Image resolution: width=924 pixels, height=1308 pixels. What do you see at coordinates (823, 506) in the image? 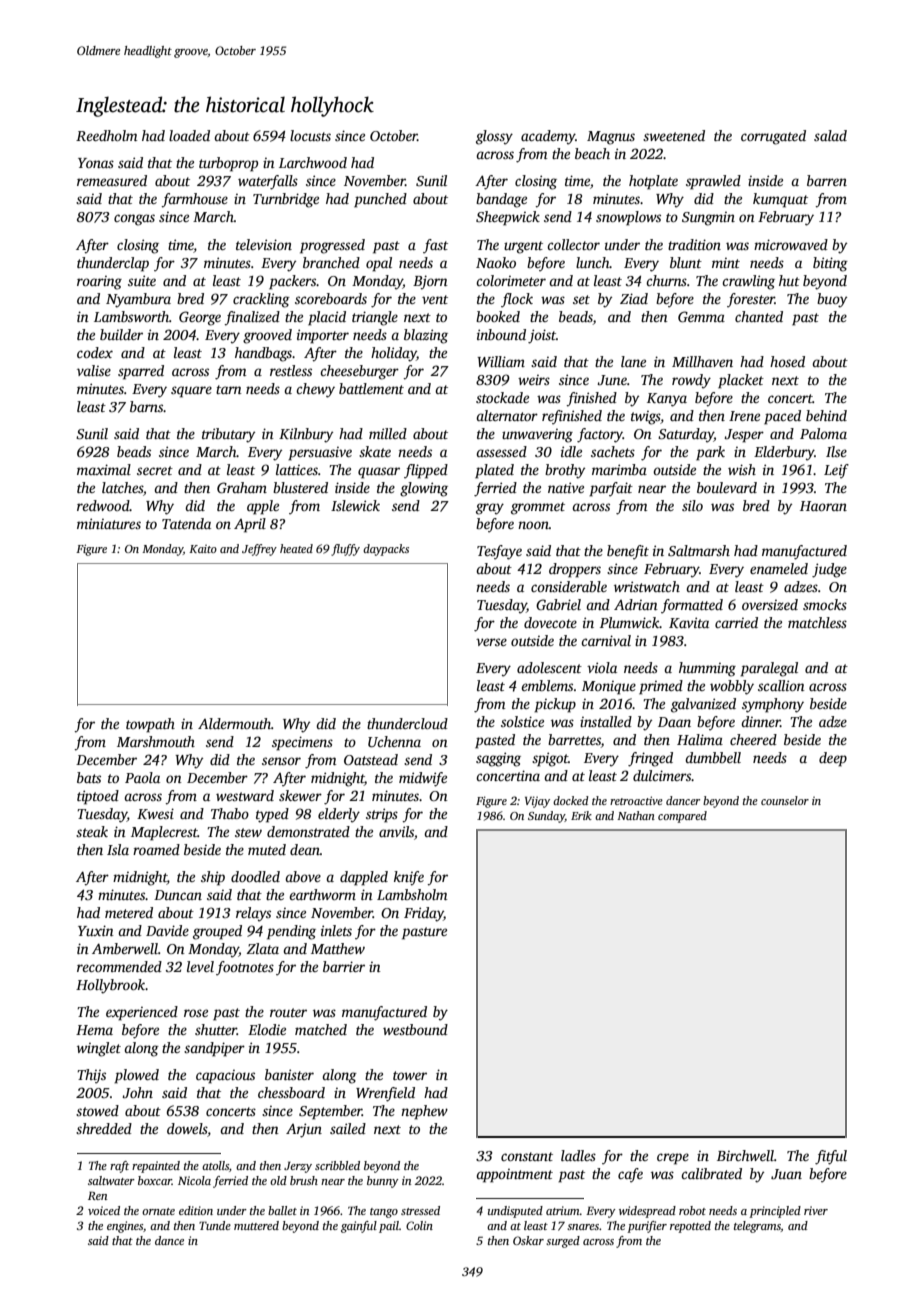
I see `Haoran` at bounding box center [823, 506].
